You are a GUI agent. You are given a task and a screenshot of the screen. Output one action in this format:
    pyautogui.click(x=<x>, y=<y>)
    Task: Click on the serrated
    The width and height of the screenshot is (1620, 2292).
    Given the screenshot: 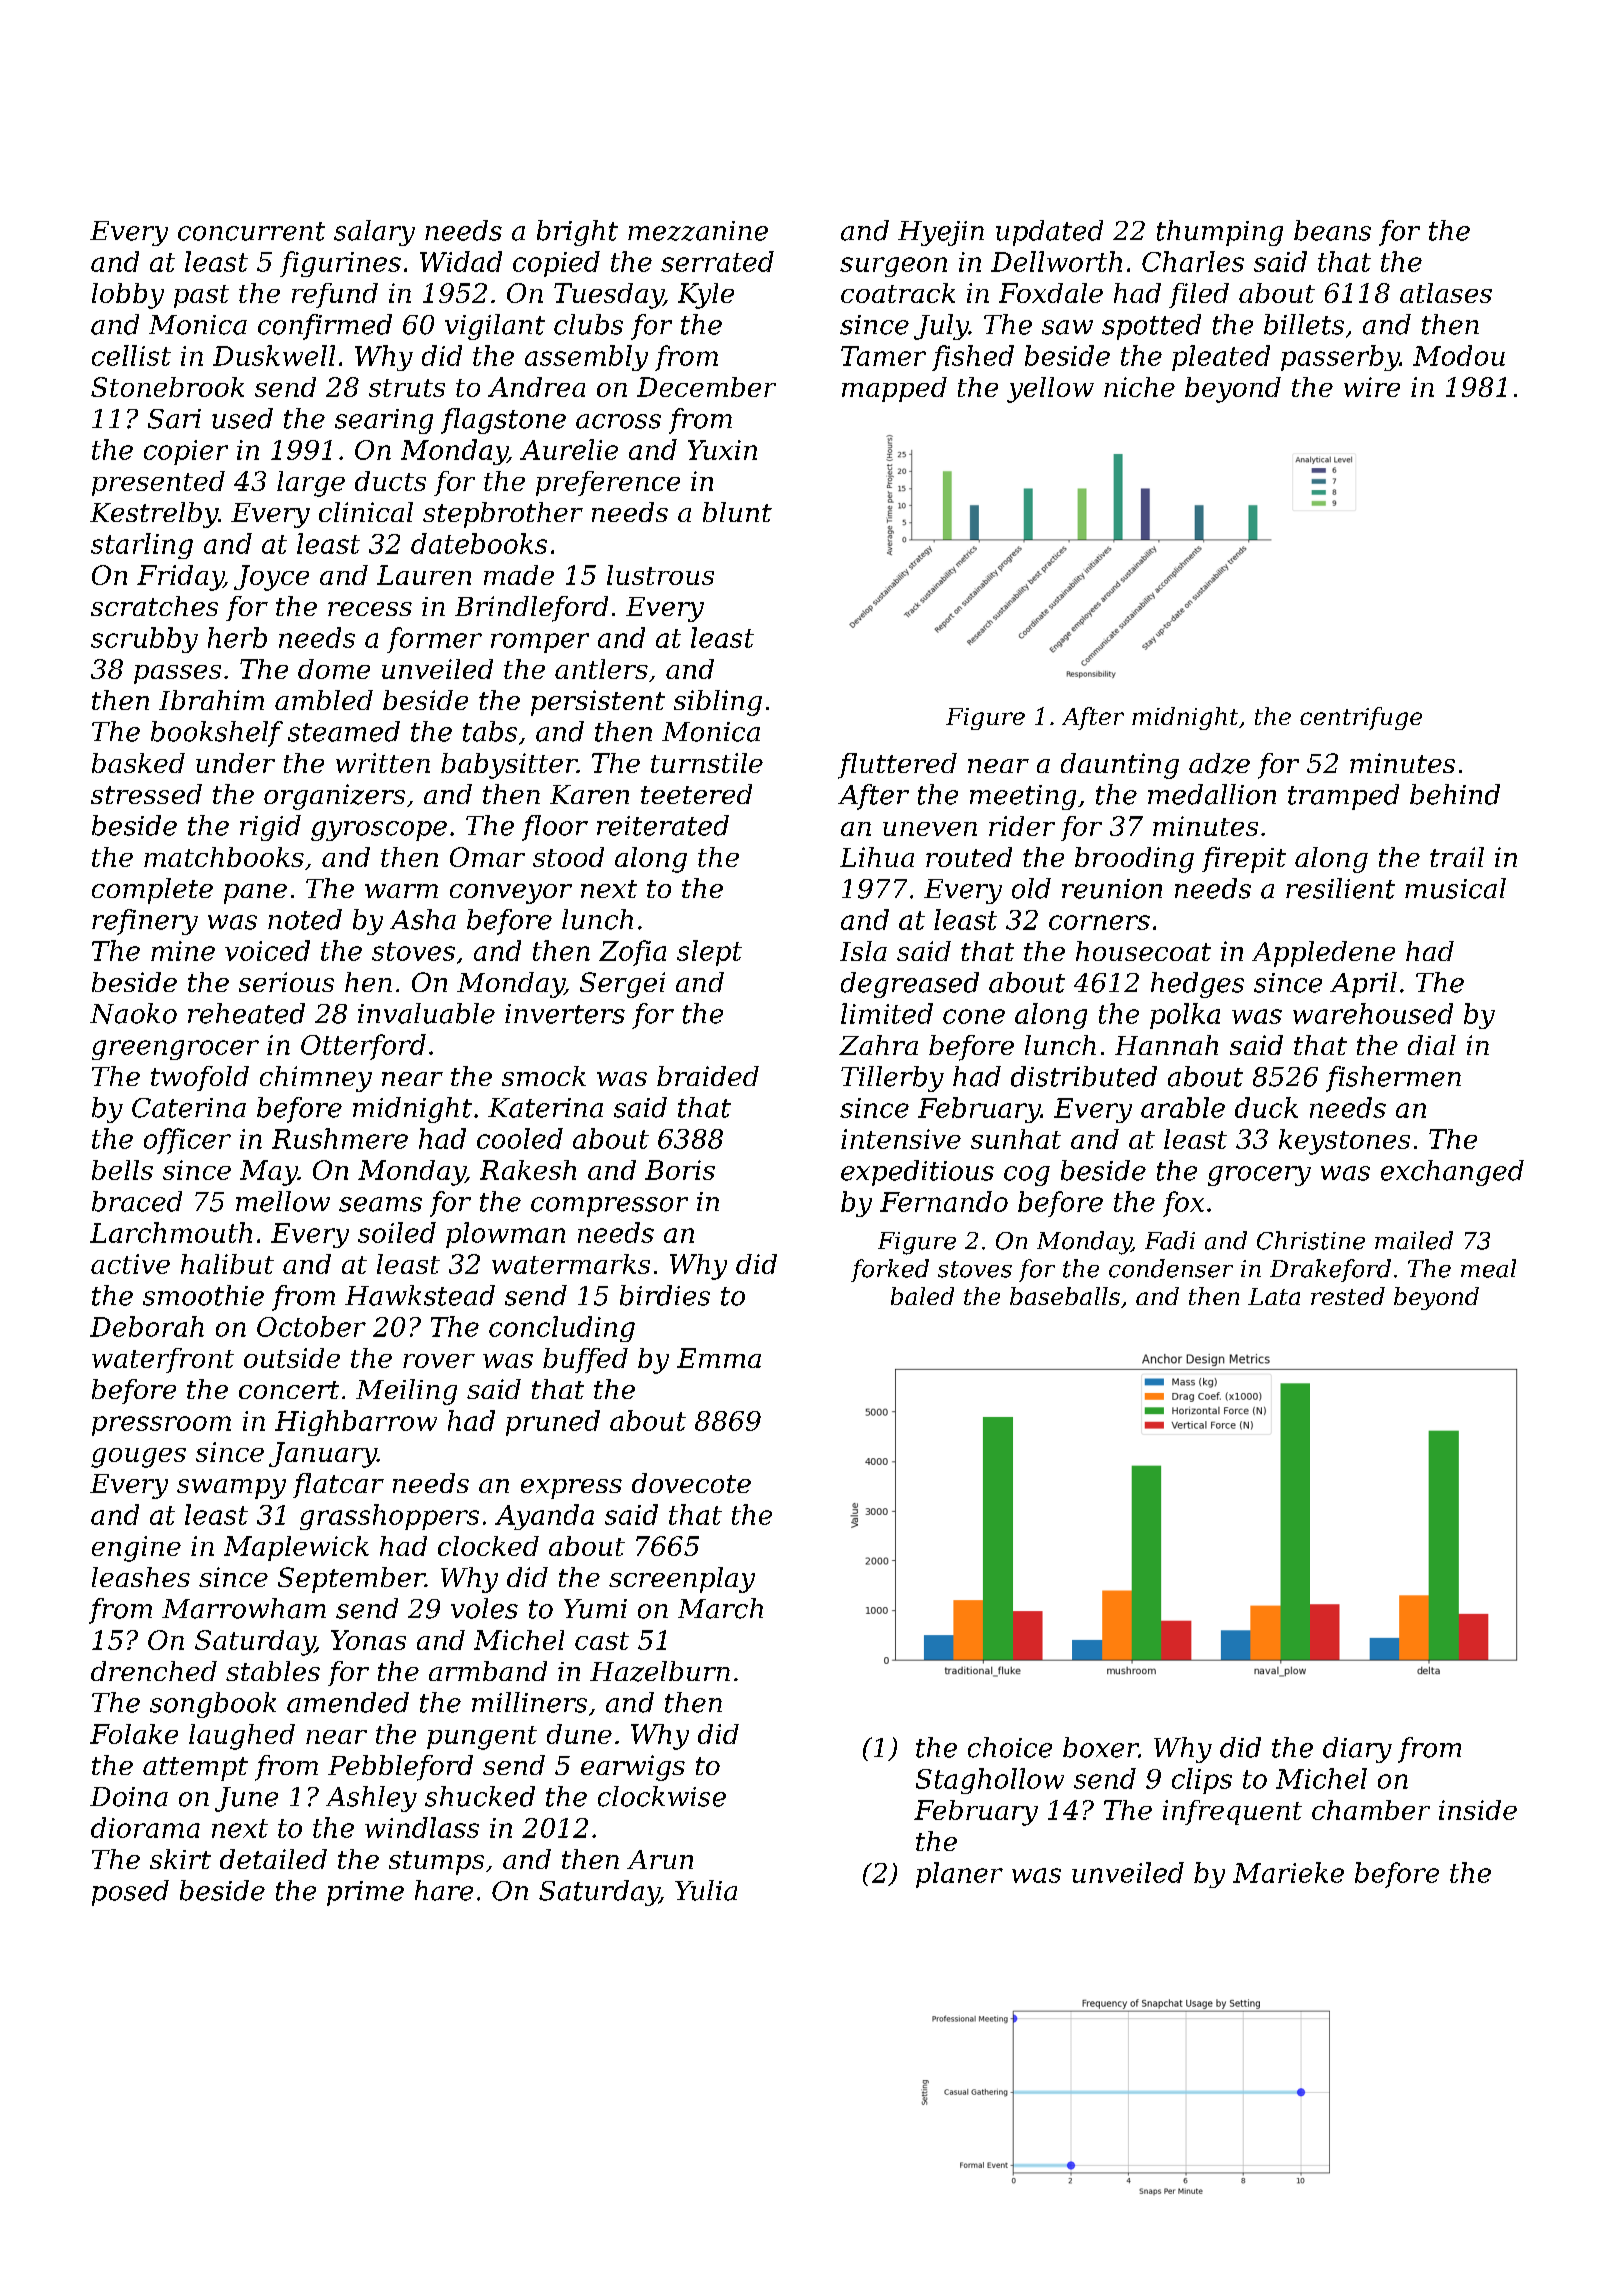 What is the action you would take?
    pyautogui.click(x=717, y=261)
